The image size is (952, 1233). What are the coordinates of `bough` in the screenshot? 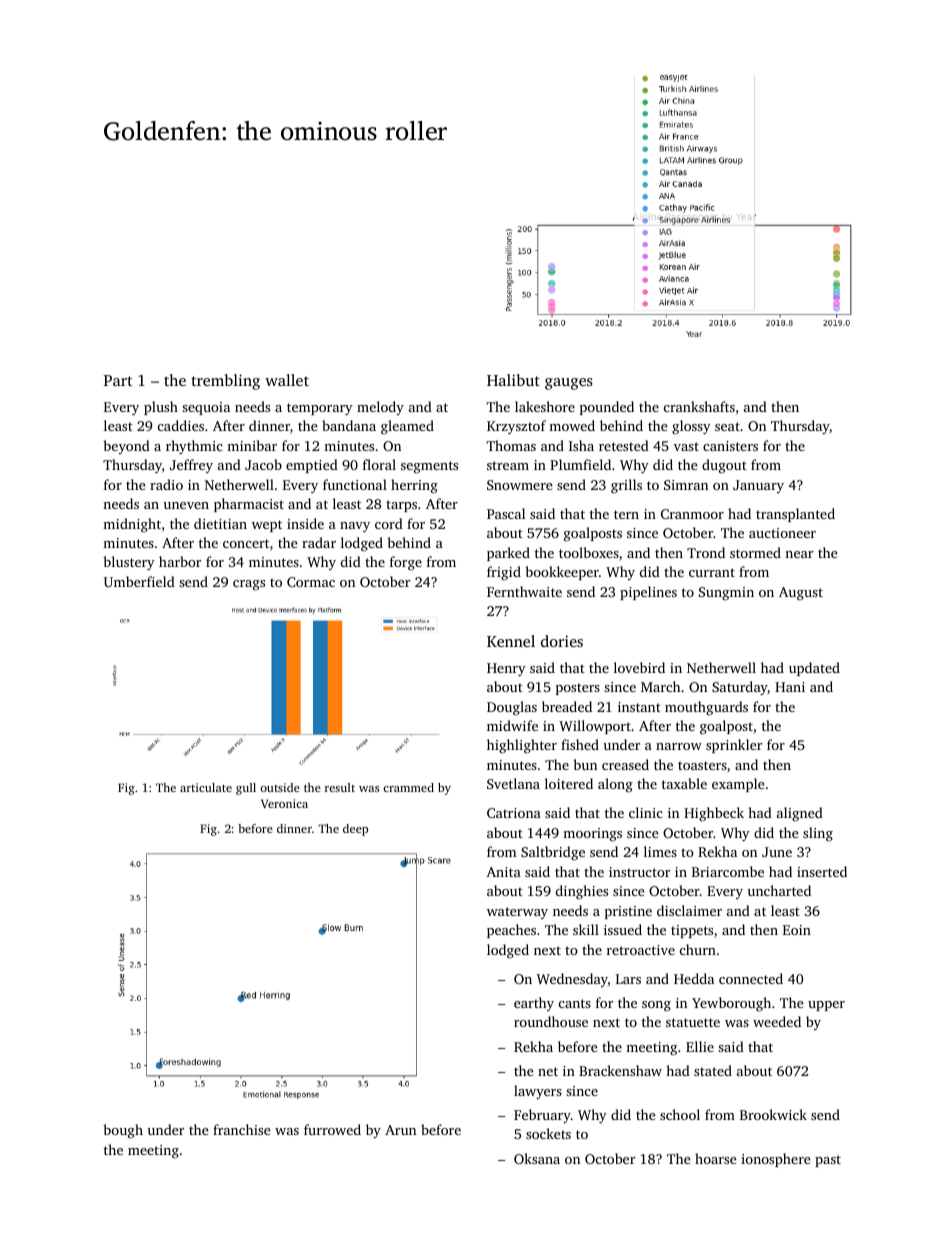 It's located at (123, 1131).
